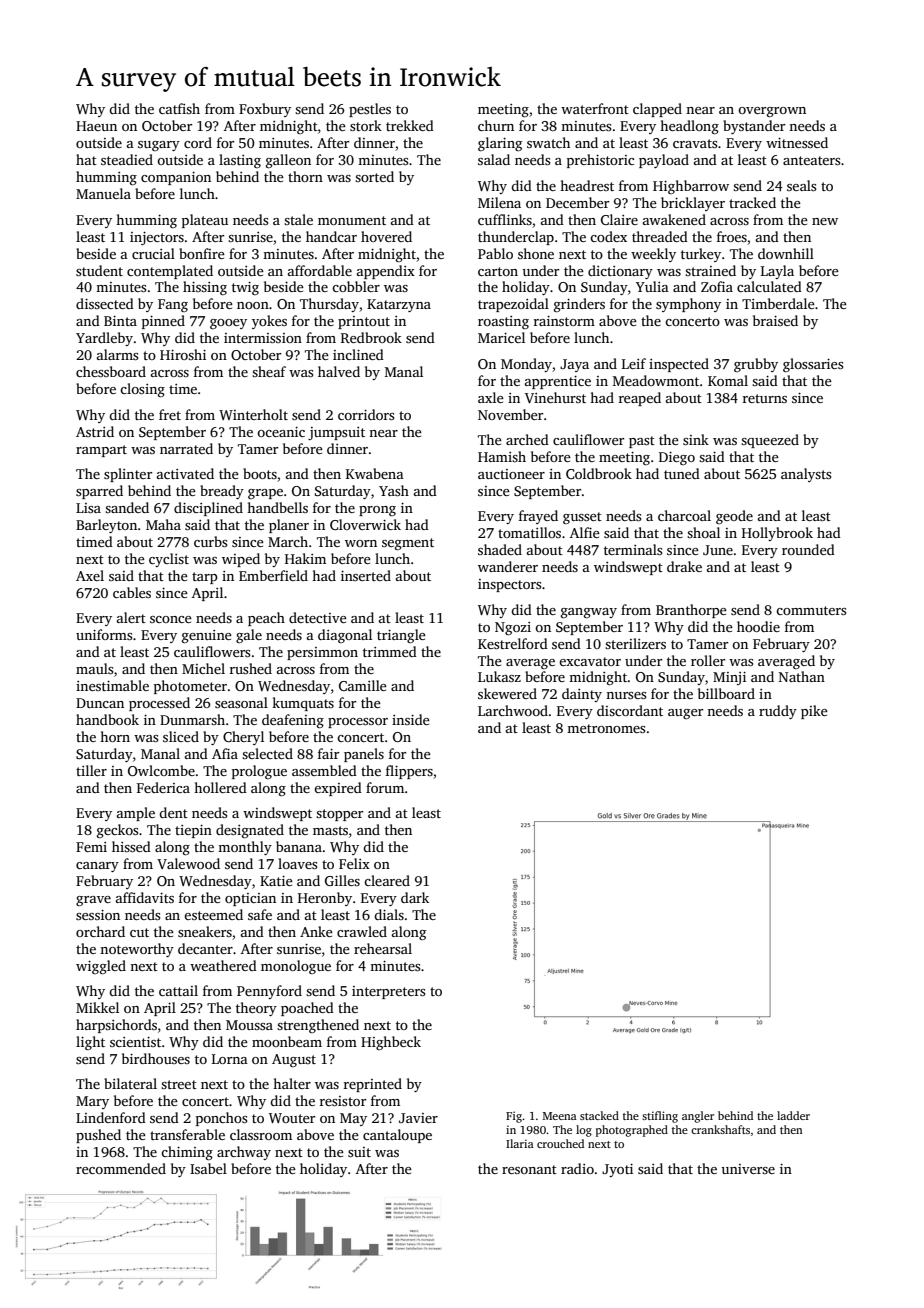 Image resolution: width=924 pixels, height=1308 pixels. Describe the element at coordinates (244, 1153) in the page. I see `archway` at that location.
